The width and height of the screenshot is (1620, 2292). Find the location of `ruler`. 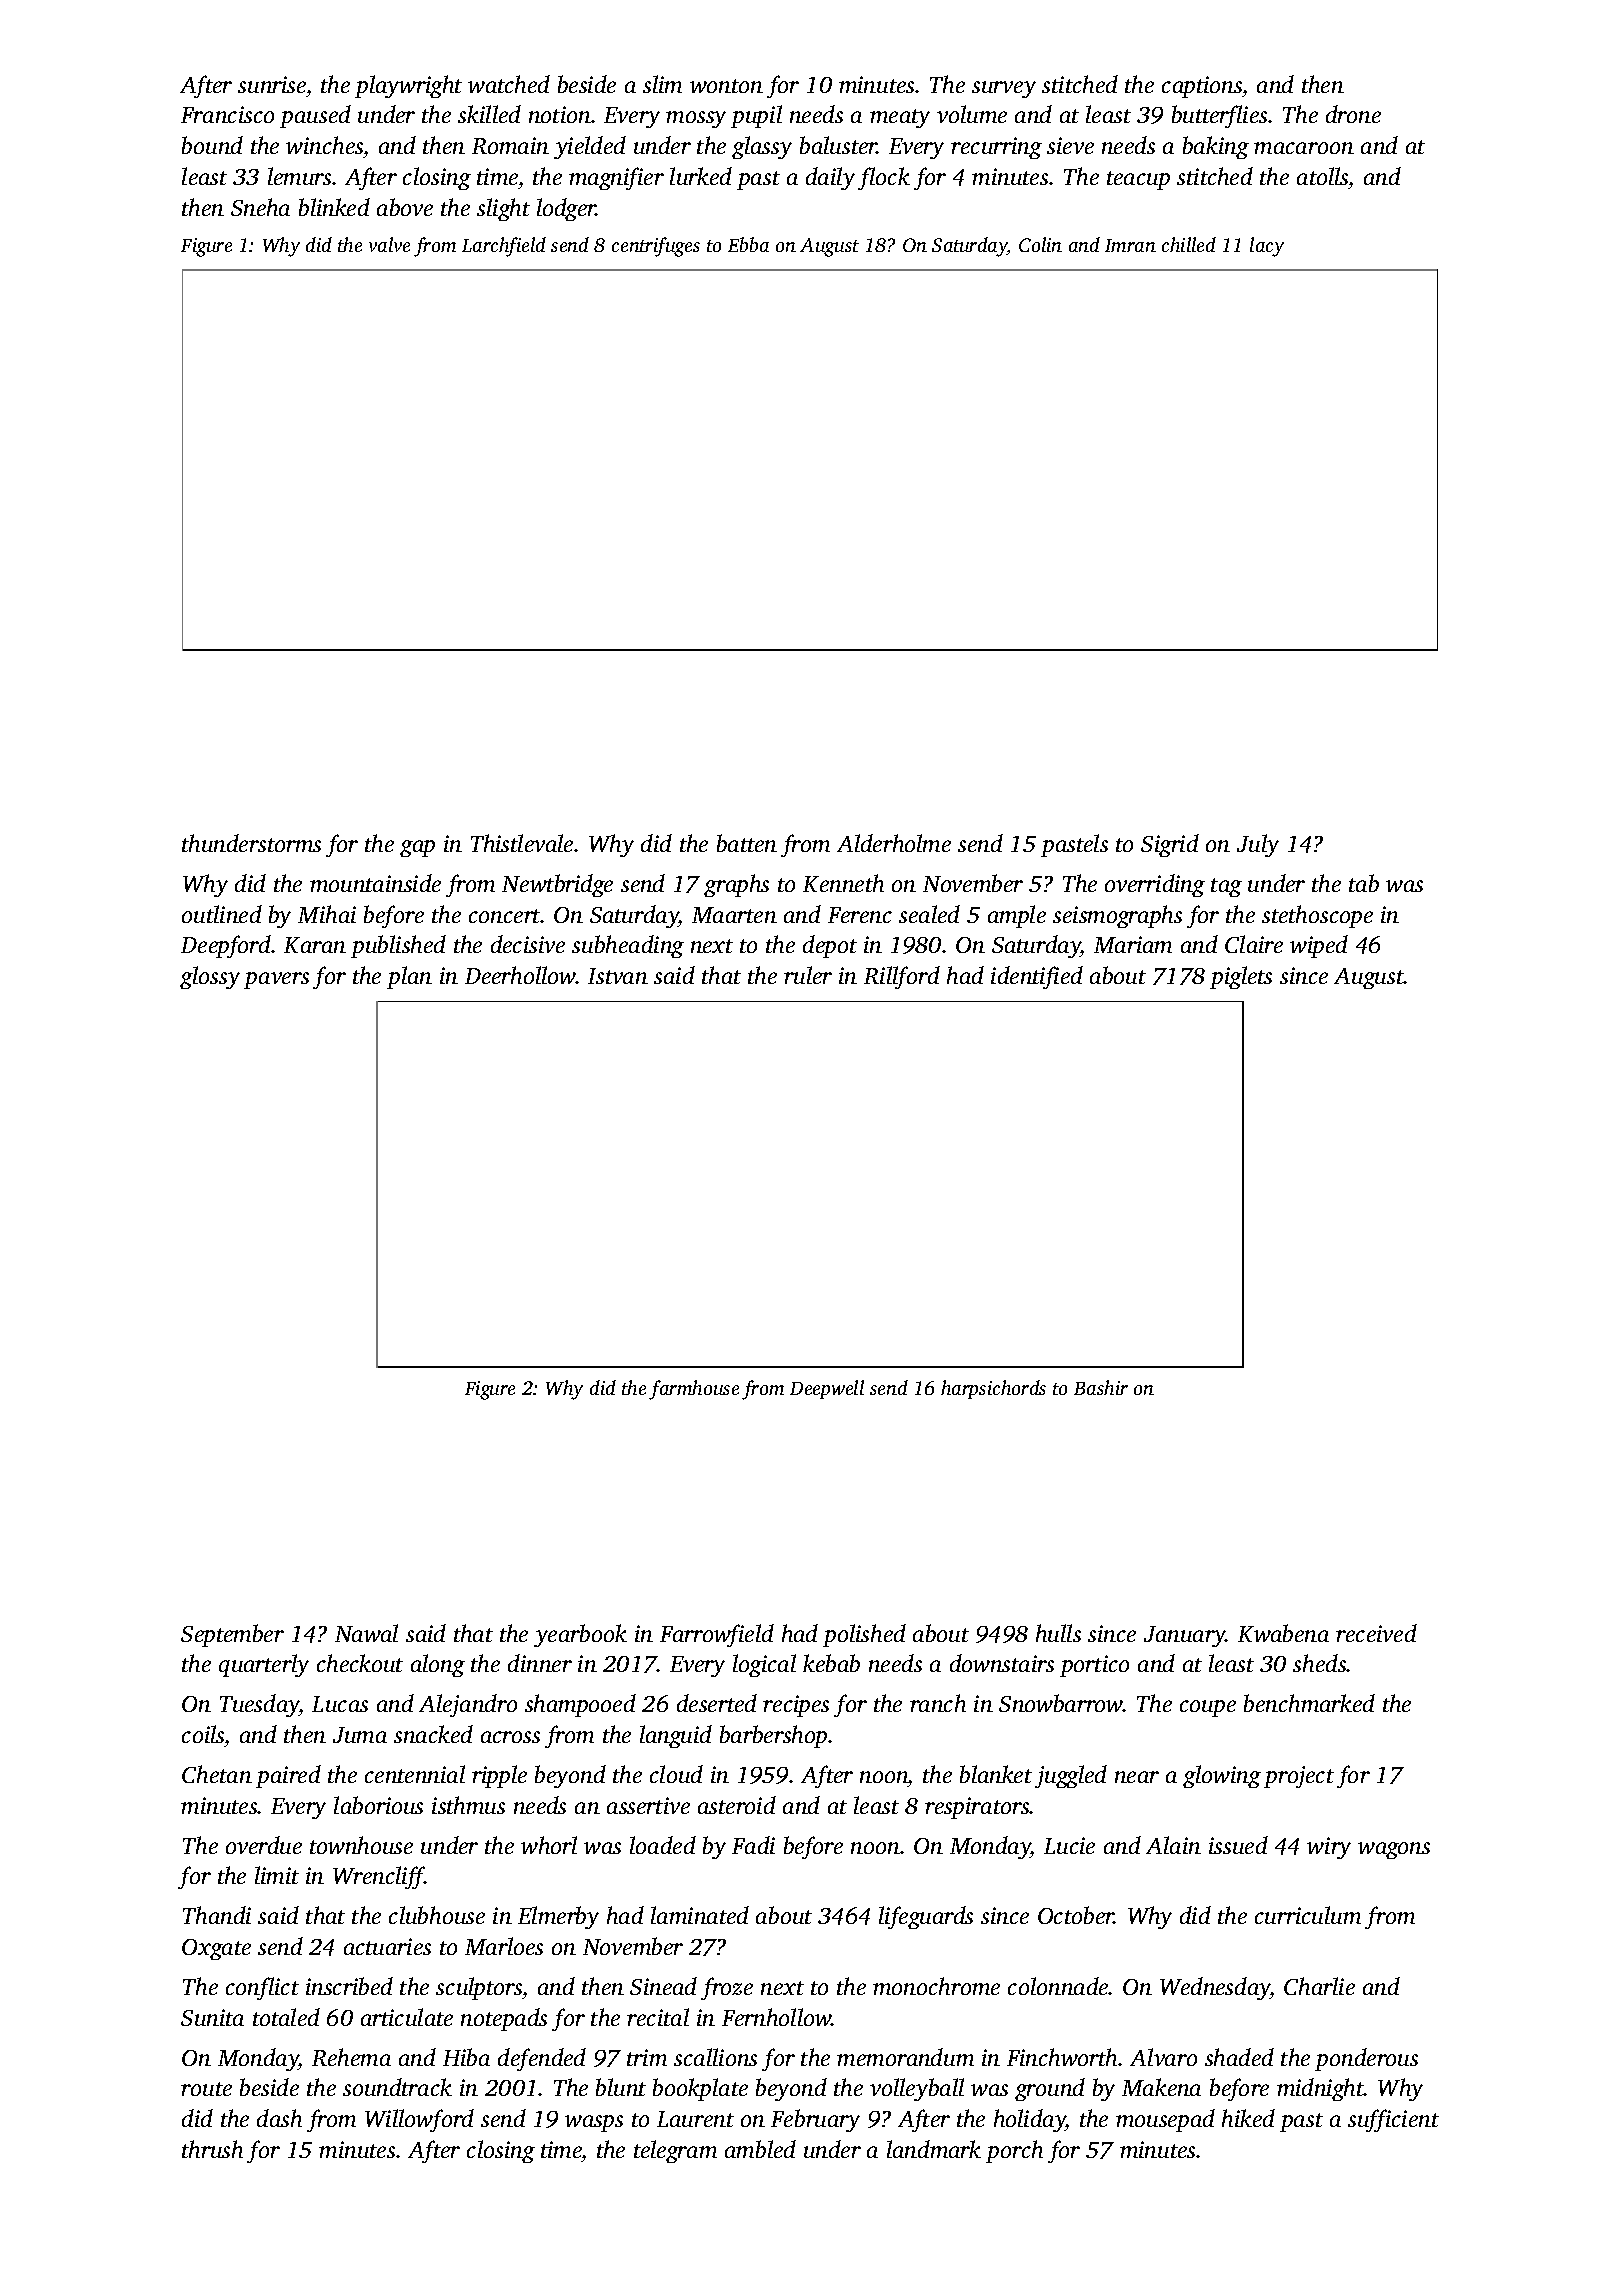

ruler is located at coordinates (808, 975).
